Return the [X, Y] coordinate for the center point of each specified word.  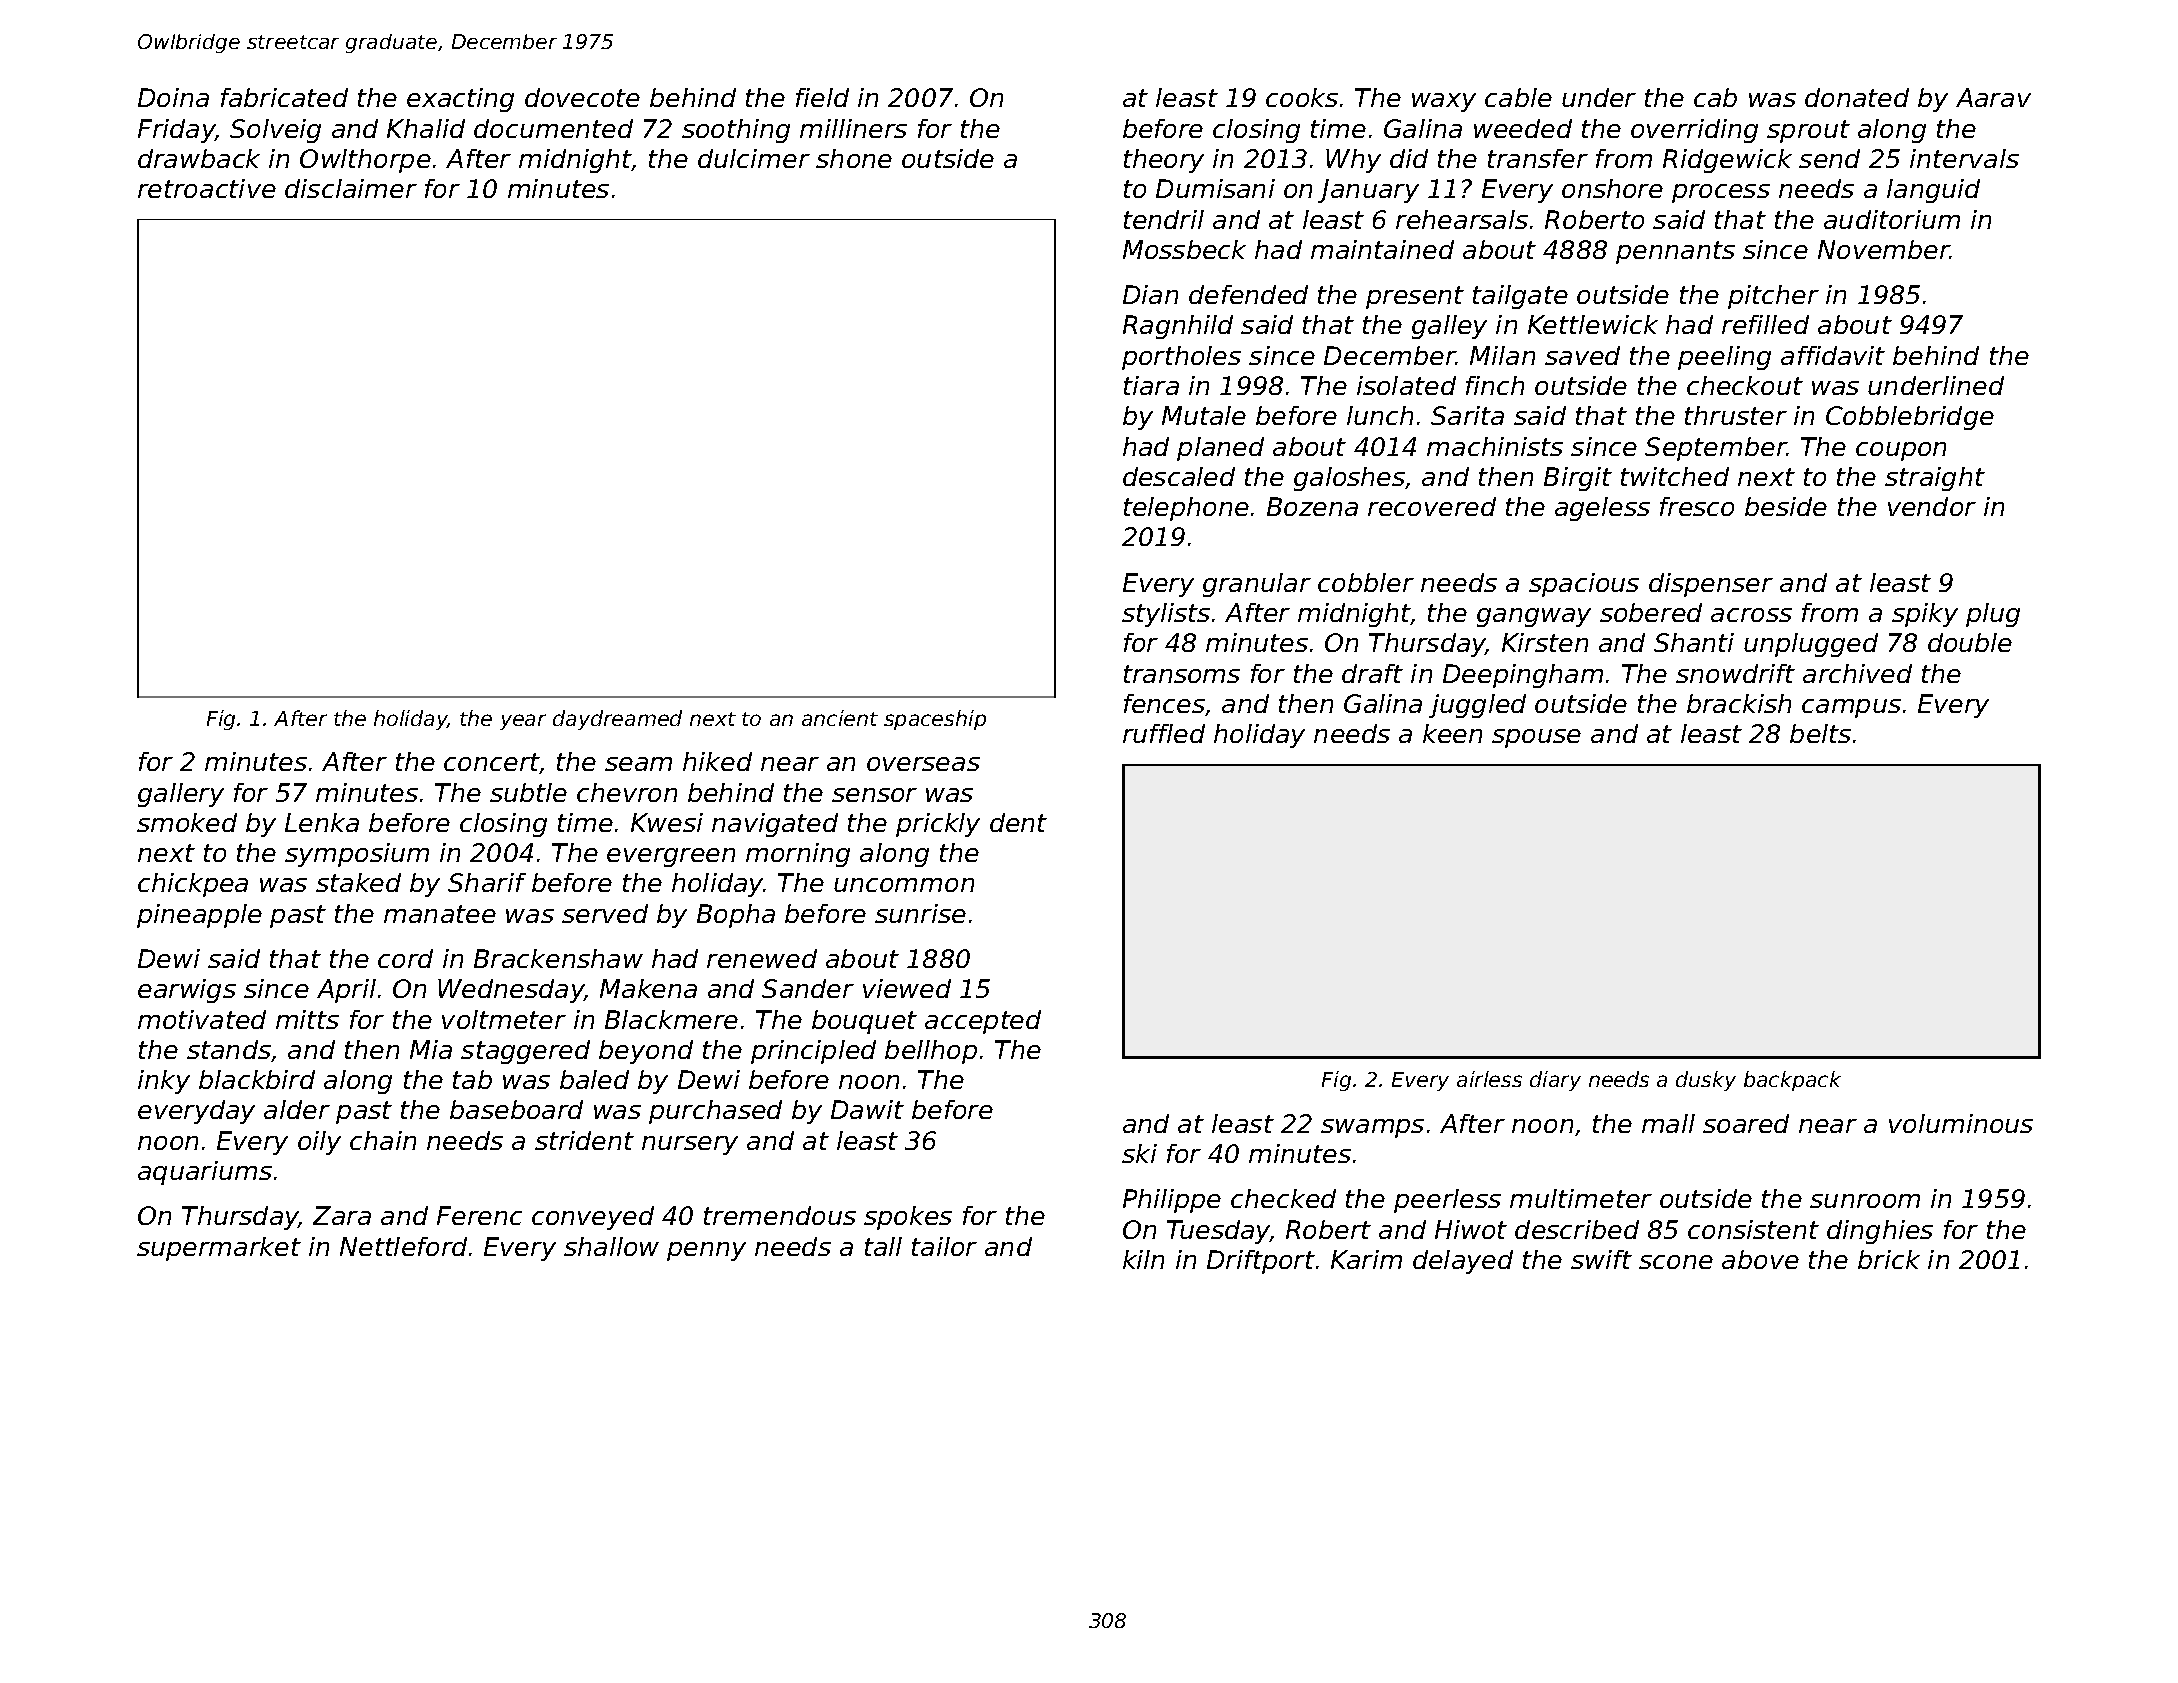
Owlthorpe [365, 161]
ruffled [1164, 733]
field [822, 97]
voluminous [1961, 1123]
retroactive [207, 188]
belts [1820, 733]
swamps [1372, 1128]
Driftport [1261, 1262]
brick [1889, 1259]
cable [1518, 97]
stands [229, 1049]
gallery [181, 795]
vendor [1932, 506]
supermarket [219, 1249]
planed [1220, 449]
